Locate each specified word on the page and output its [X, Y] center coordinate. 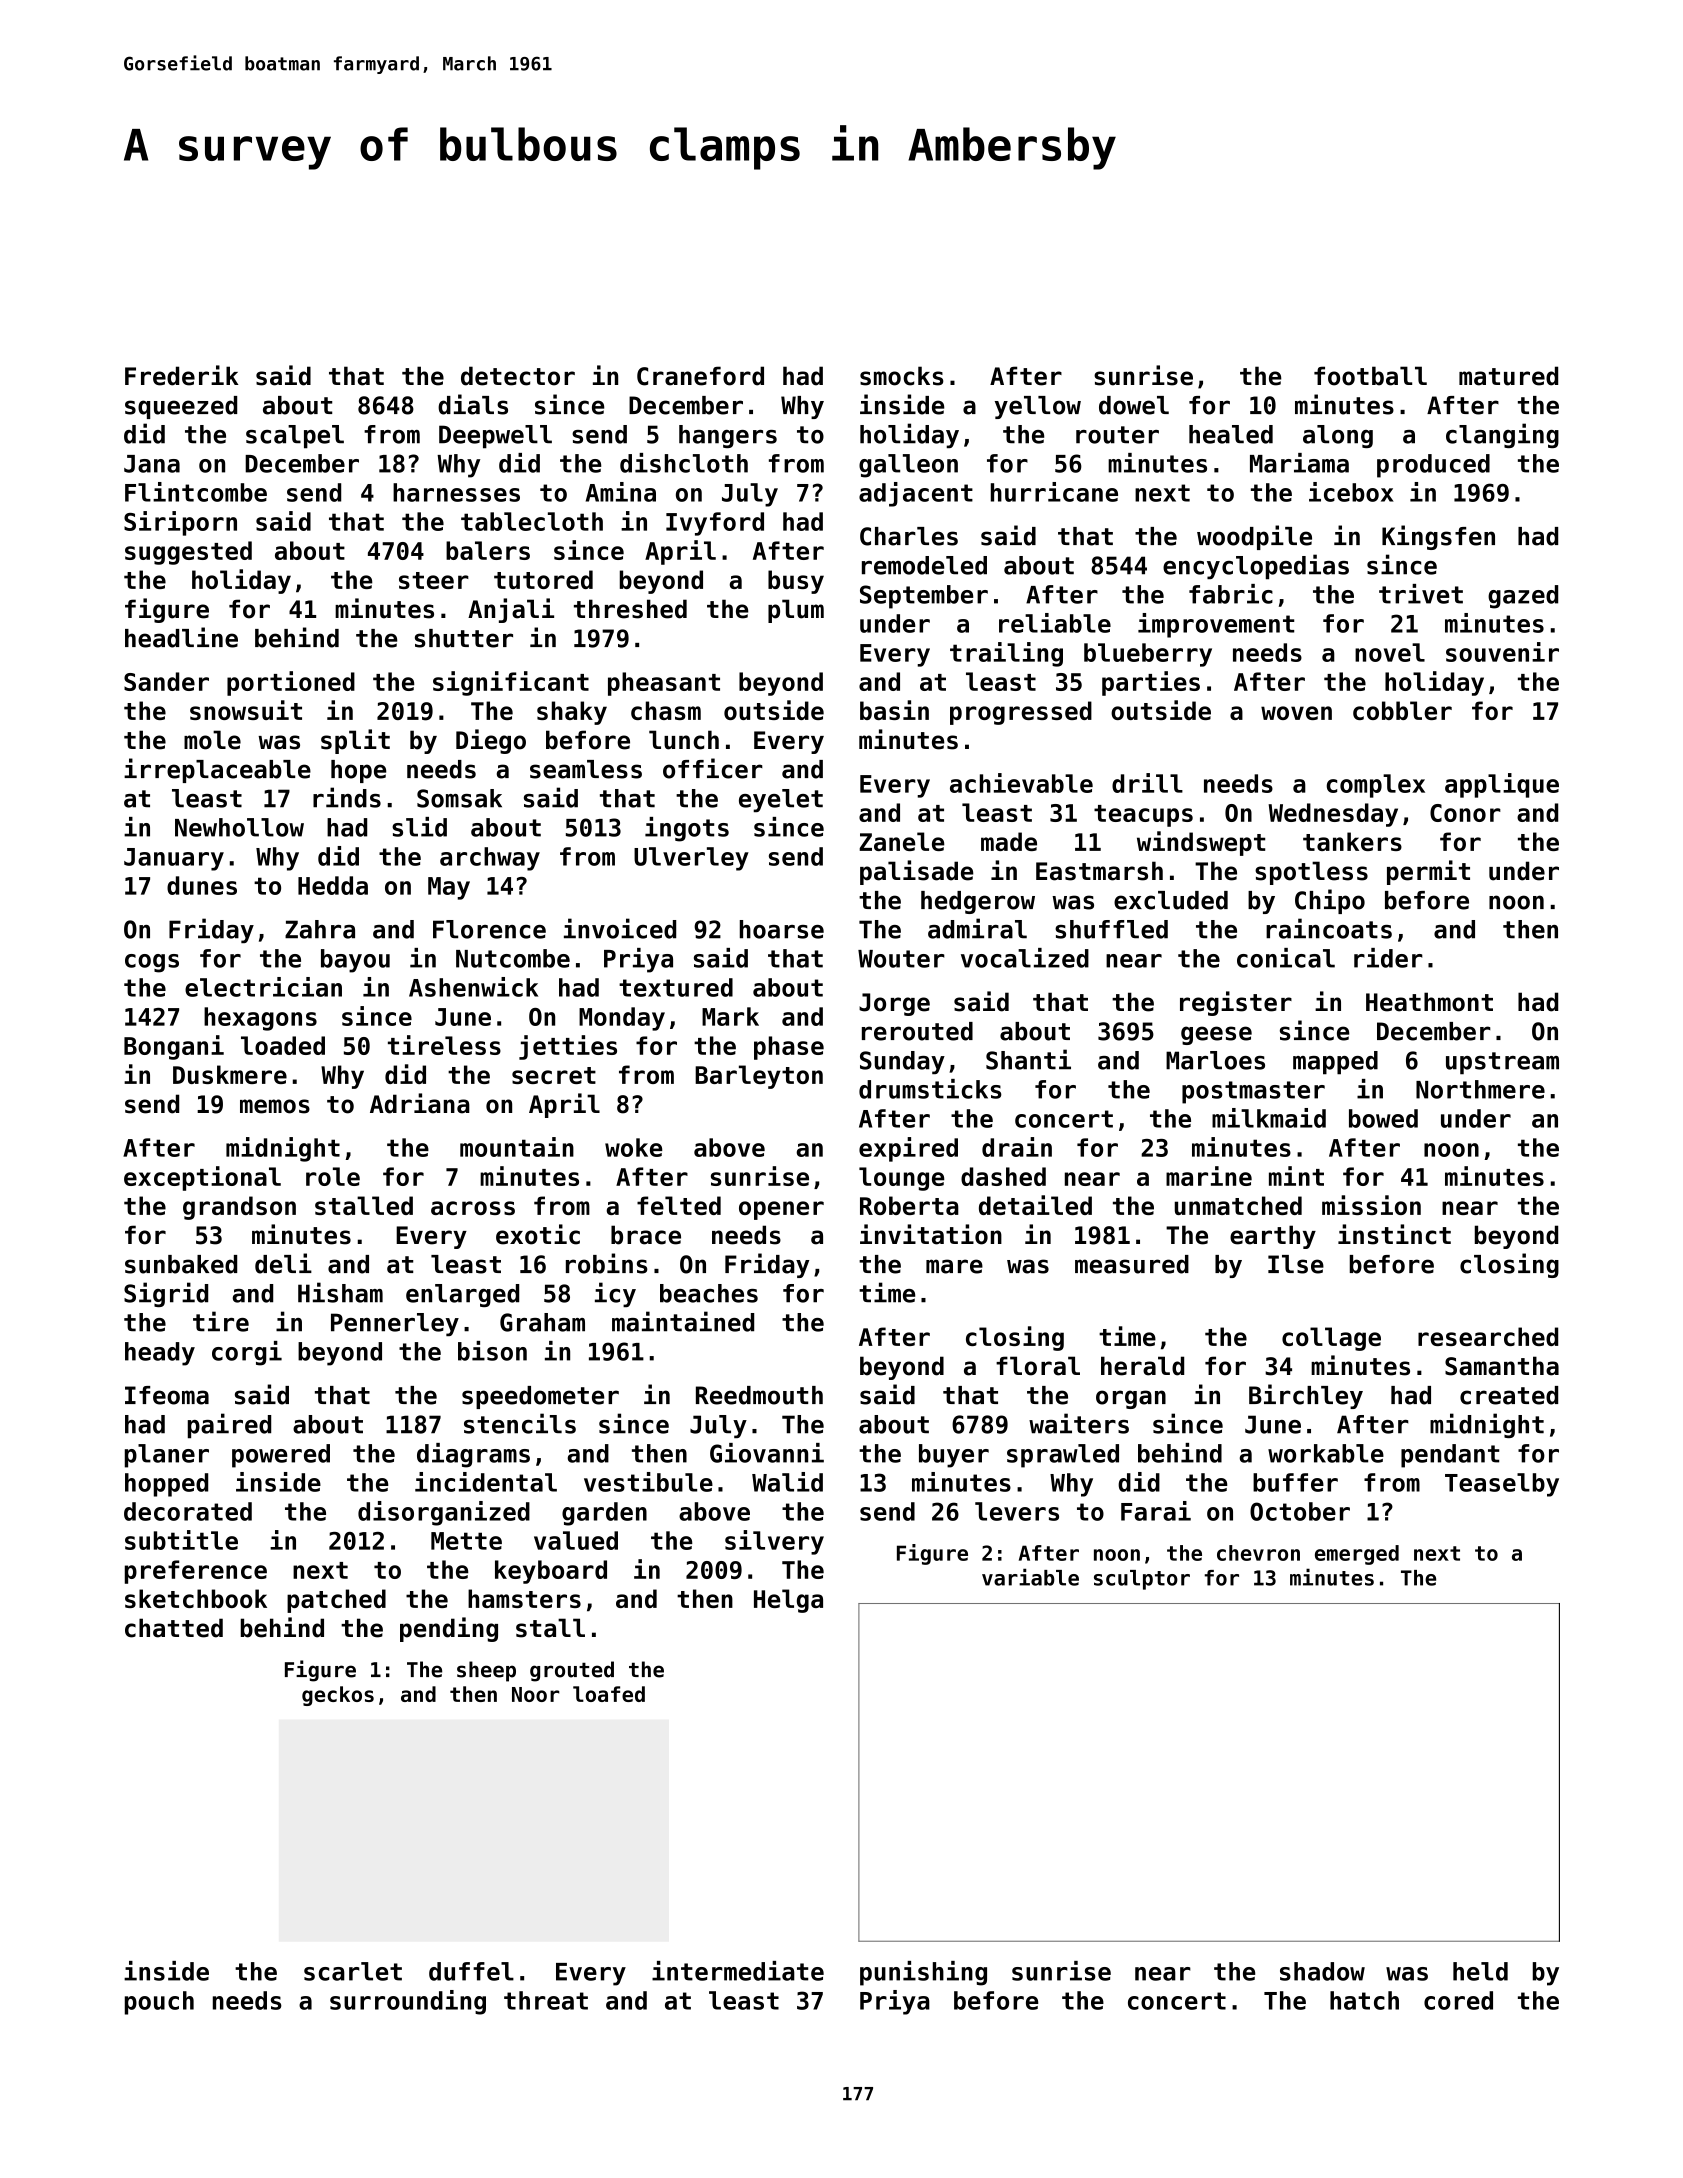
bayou [355, 961]
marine [1209, 1176]
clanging [1502, 435]
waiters [1079, 1423]
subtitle [181, 1540]
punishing [923, 1973]
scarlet [353, 1971]
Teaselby [1502, 1485]
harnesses [456, 492]
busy [796, 582]
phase [789, 1048]
